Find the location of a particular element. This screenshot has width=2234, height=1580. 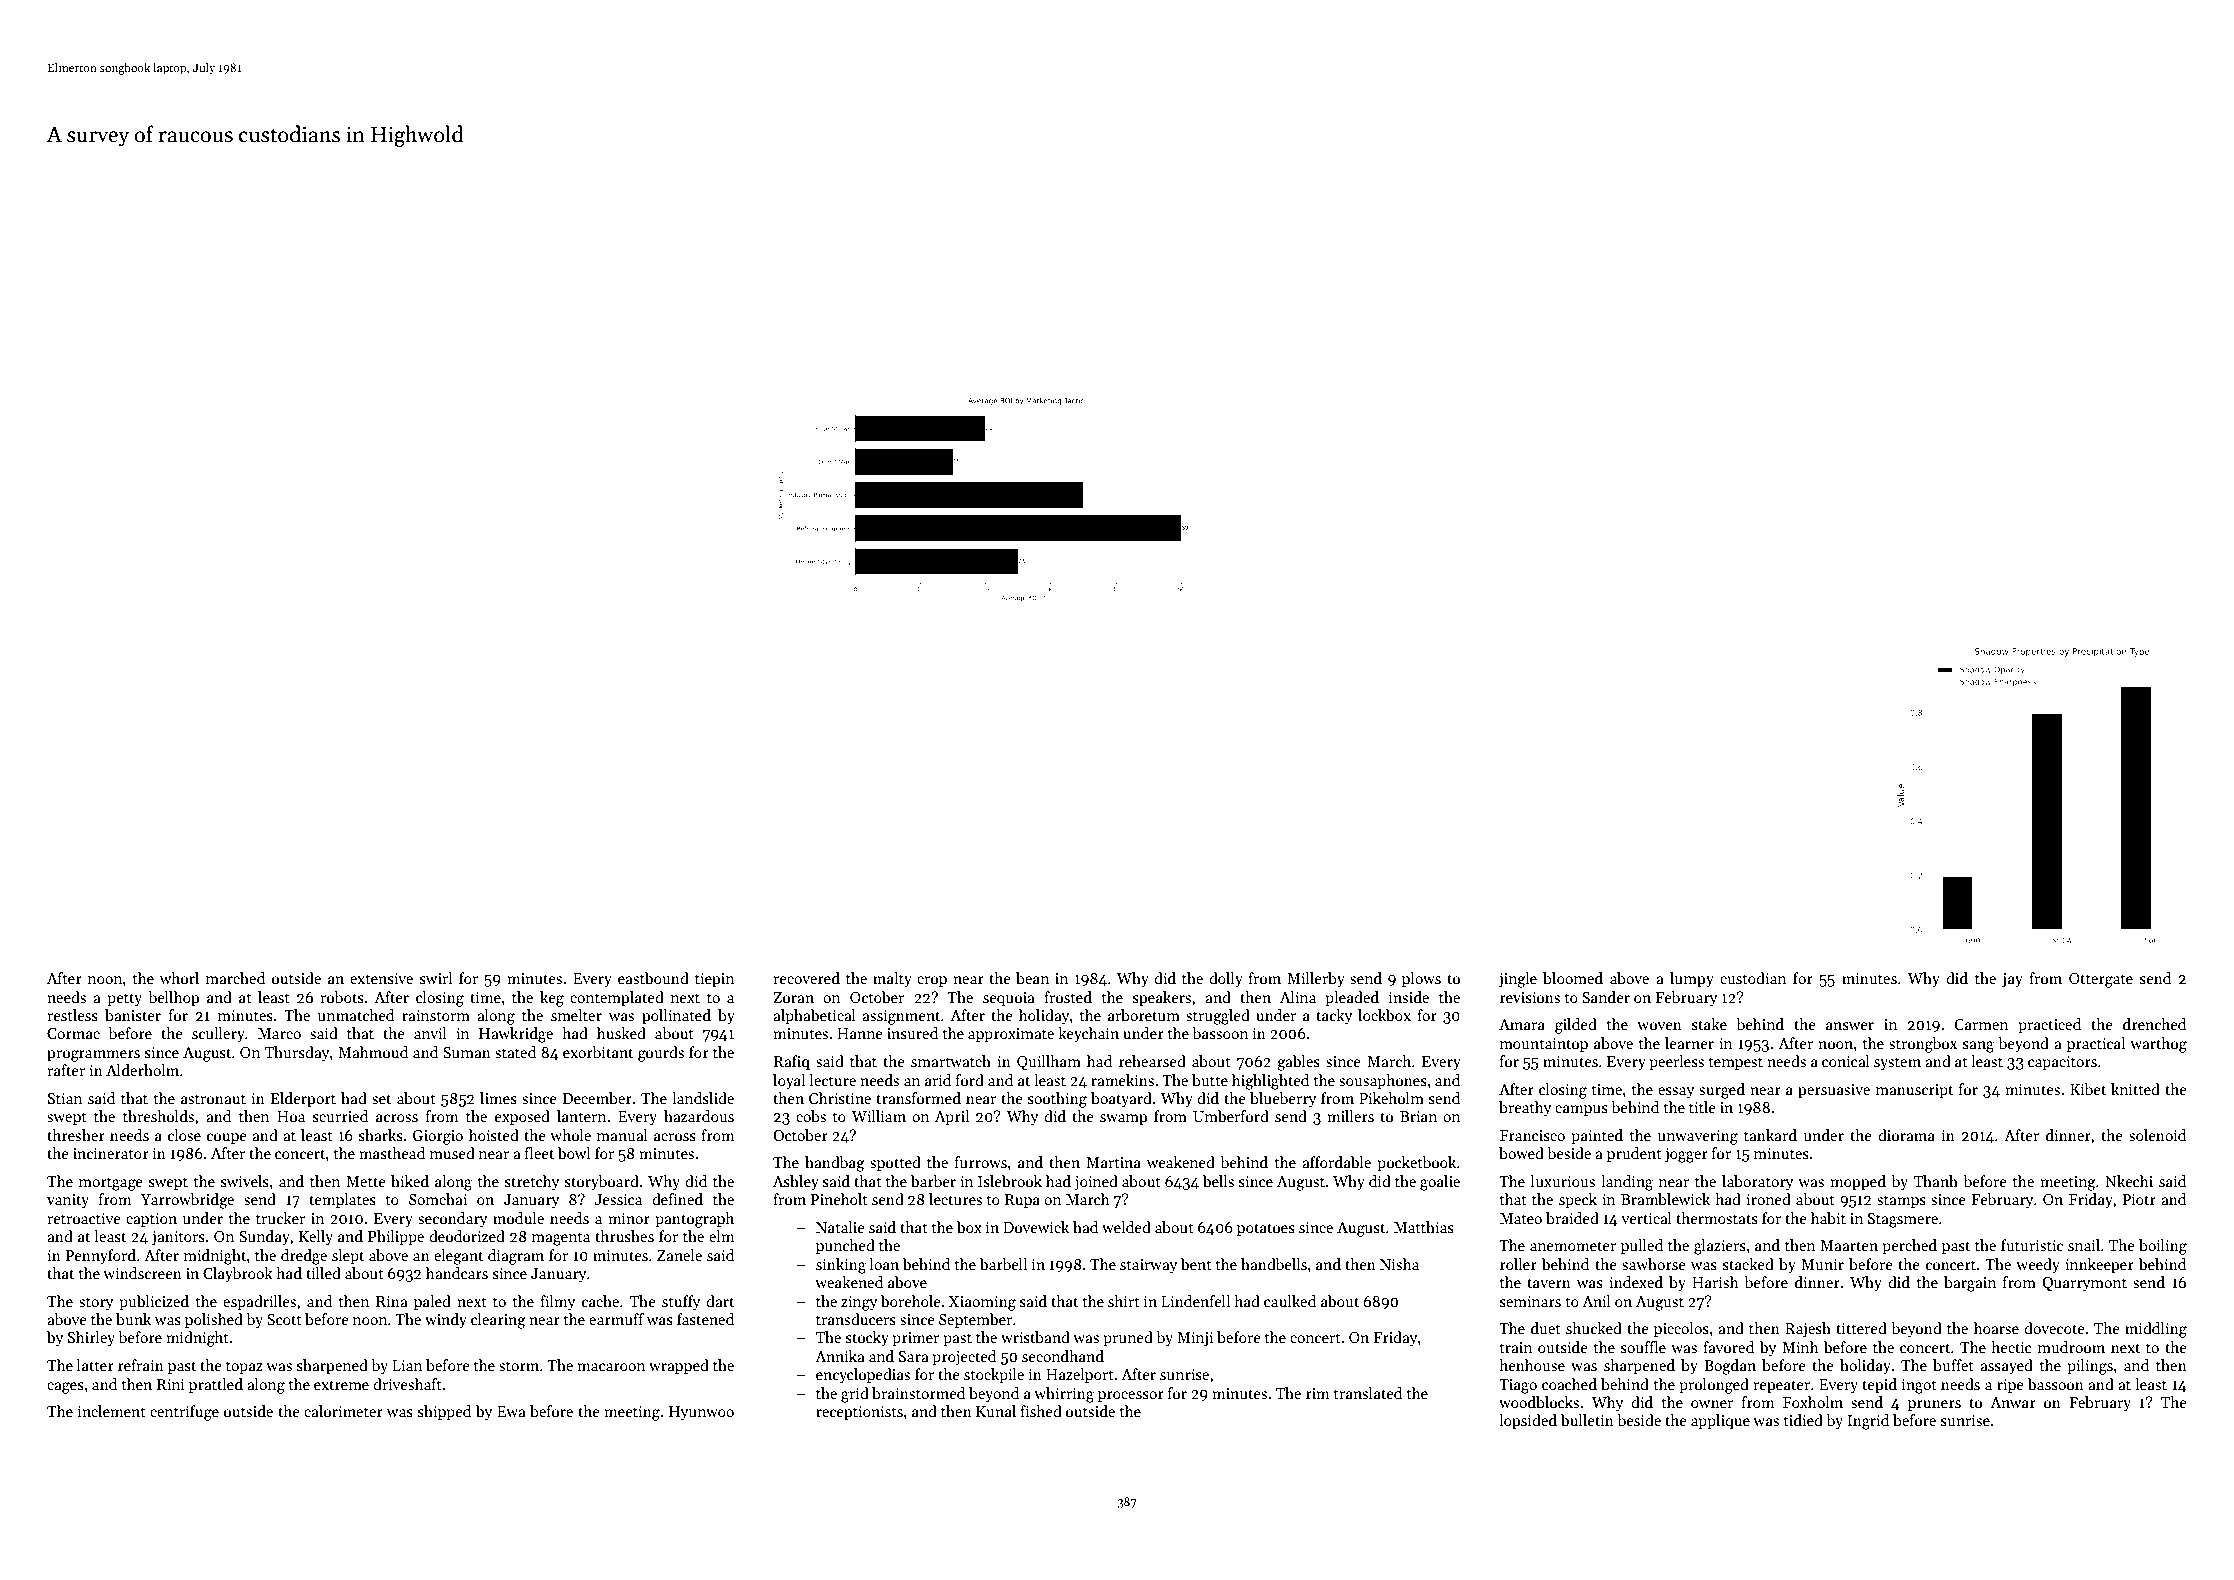

goalie is located at coordinates (1440, 1183).
